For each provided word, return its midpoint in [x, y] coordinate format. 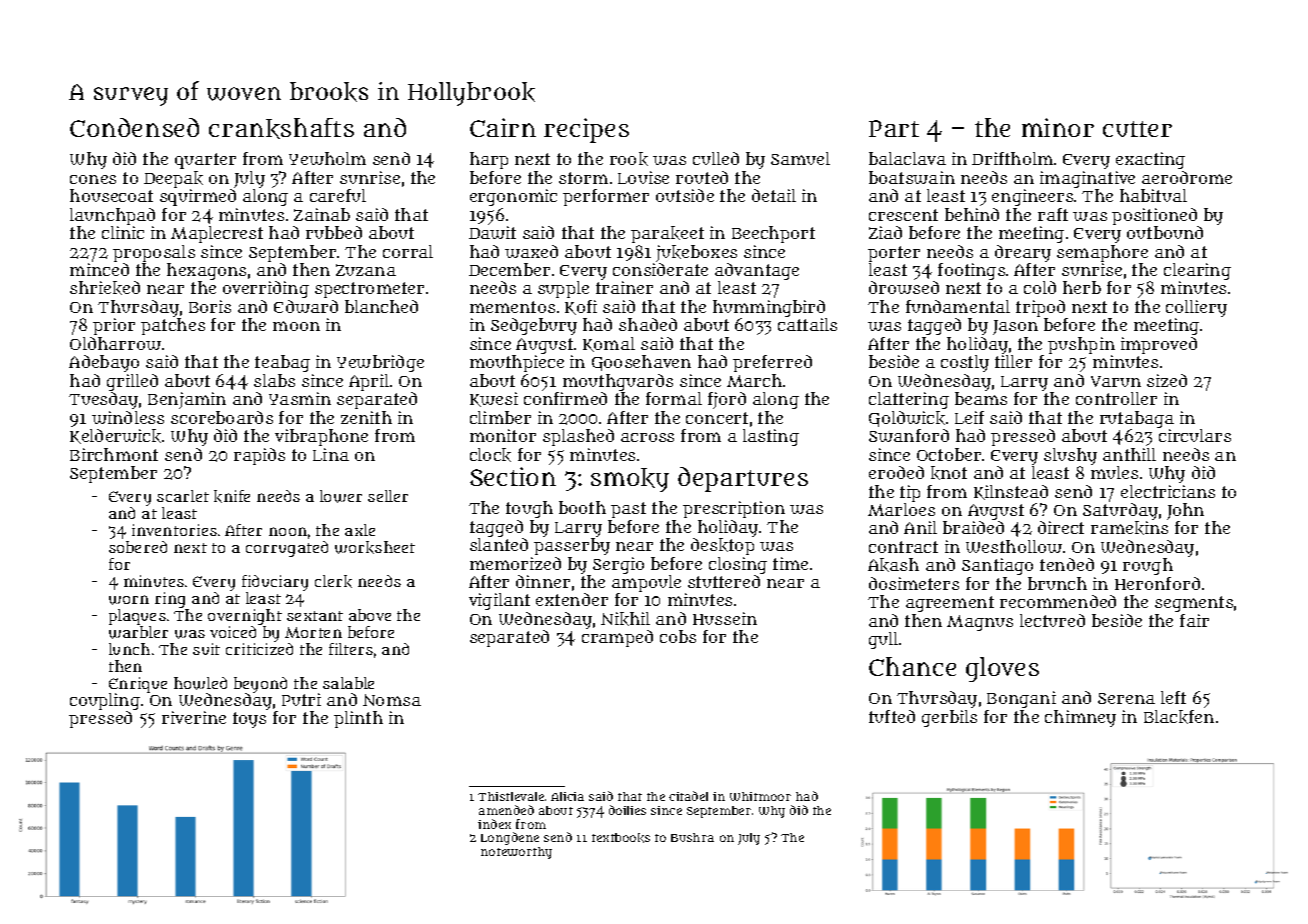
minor [1058, 127]
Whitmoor [760, 796]
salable [348, 683]
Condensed [134, 127]
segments [1194, 604]
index [494, 824]
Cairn [503, 127]
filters [351, 649]
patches [173, 326]
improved [1159, 345]
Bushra [692, 837]
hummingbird [769, 308]
